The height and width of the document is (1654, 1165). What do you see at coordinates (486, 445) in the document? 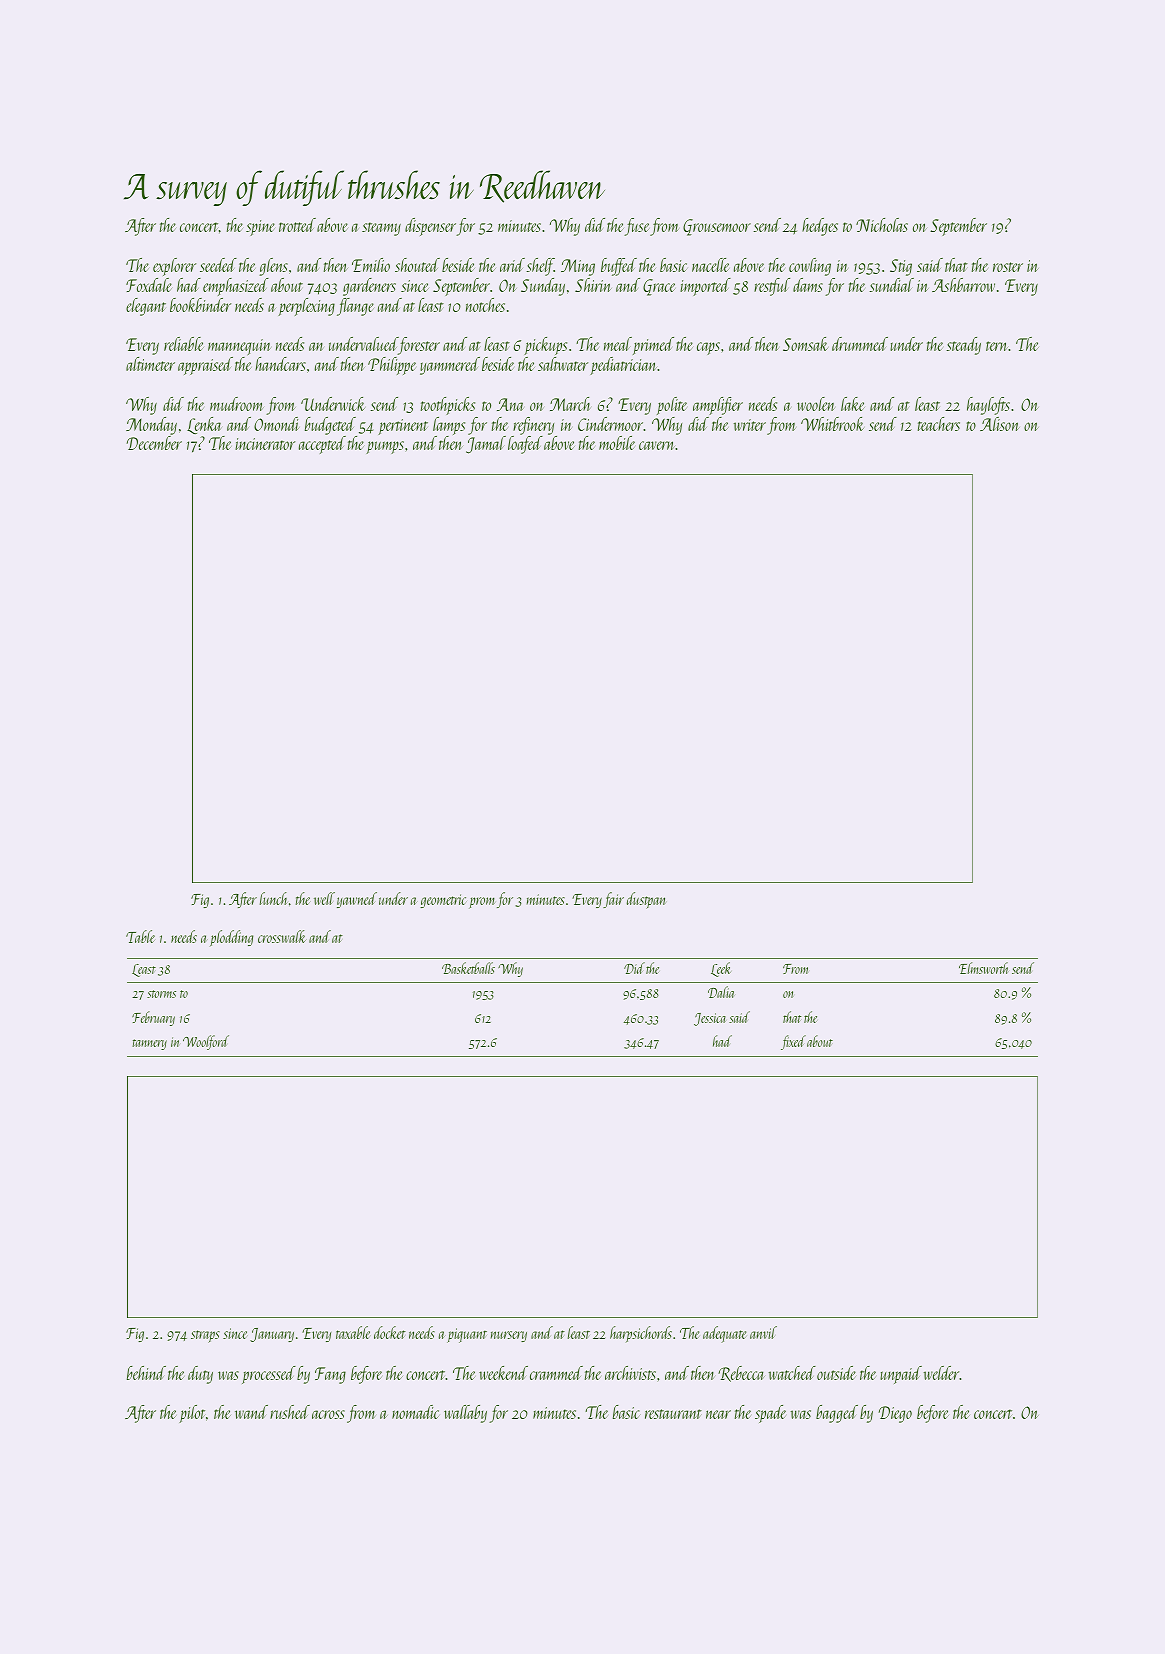
I see `Jamal` at bounding box center [486, 445].
